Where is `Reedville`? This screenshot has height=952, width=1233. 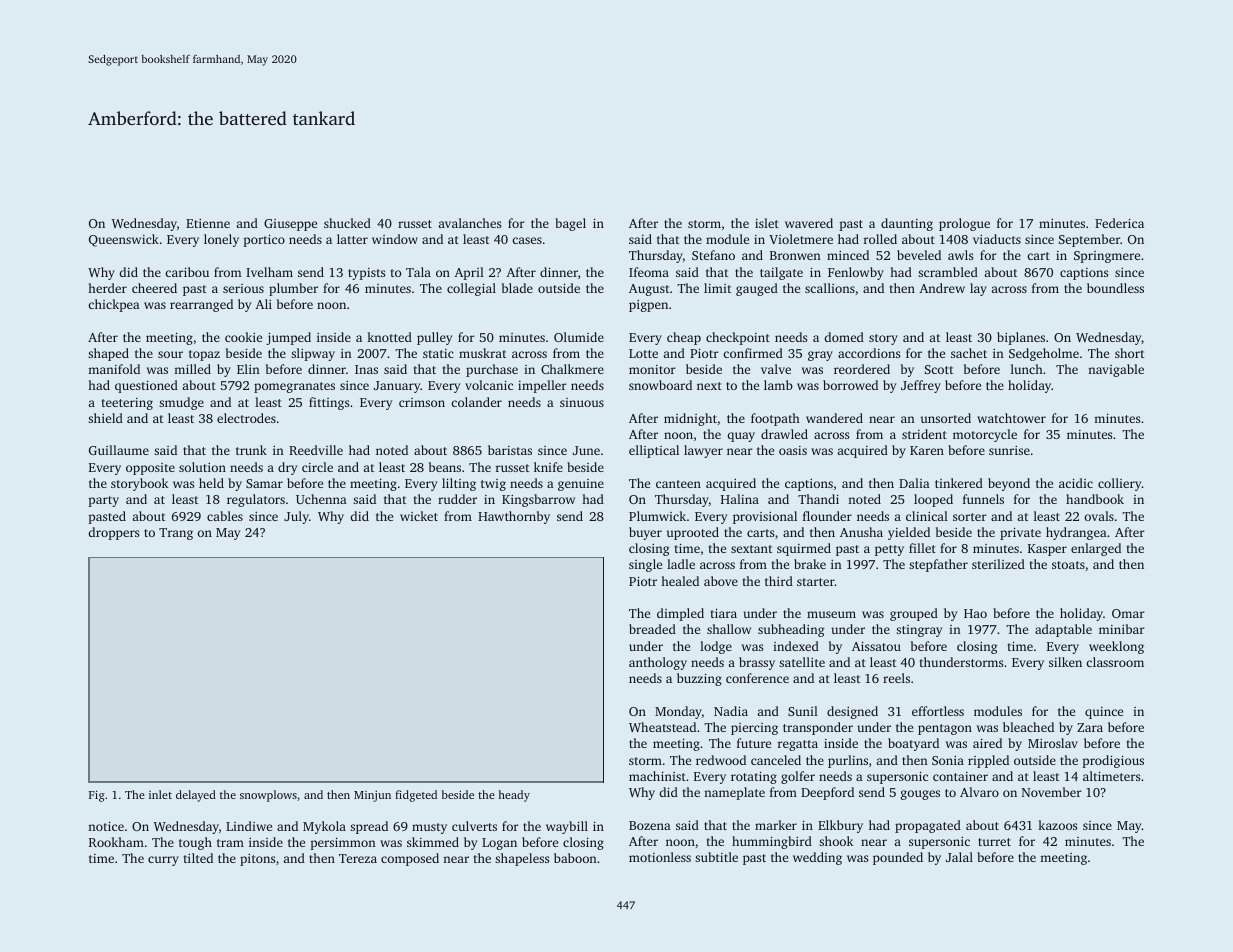 Reedville is located at coordinates (316, 450).
